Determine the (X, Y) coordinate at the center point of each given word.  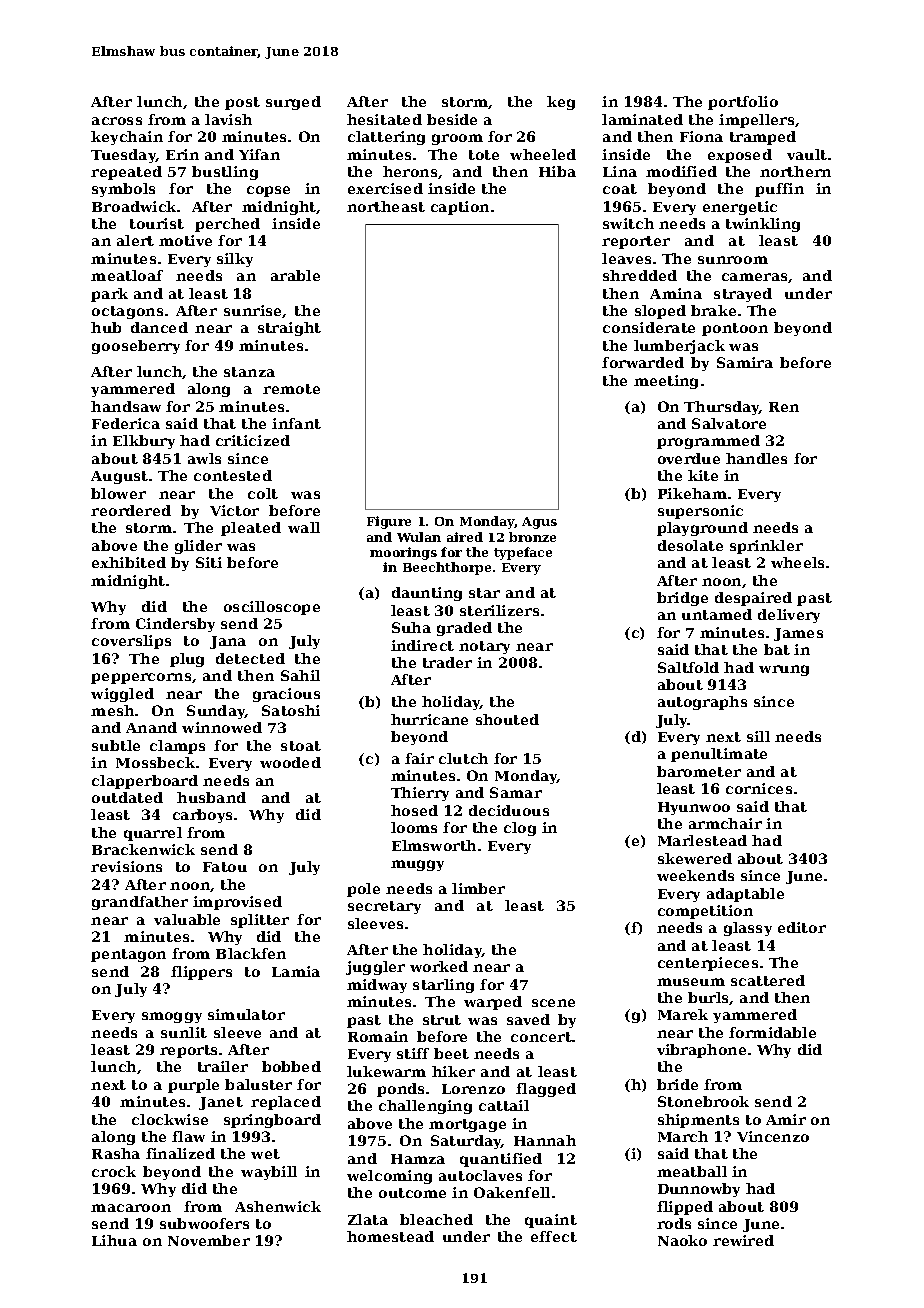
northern (795, 171)
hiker (453, 1071)
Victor (234, 510)
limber (478, 888)
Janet (221, 1103)
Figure (389, 522)
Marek (683, 1014)
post (242, 103)
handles (756, 458)
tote (484, 155)
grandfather (140, 903)
